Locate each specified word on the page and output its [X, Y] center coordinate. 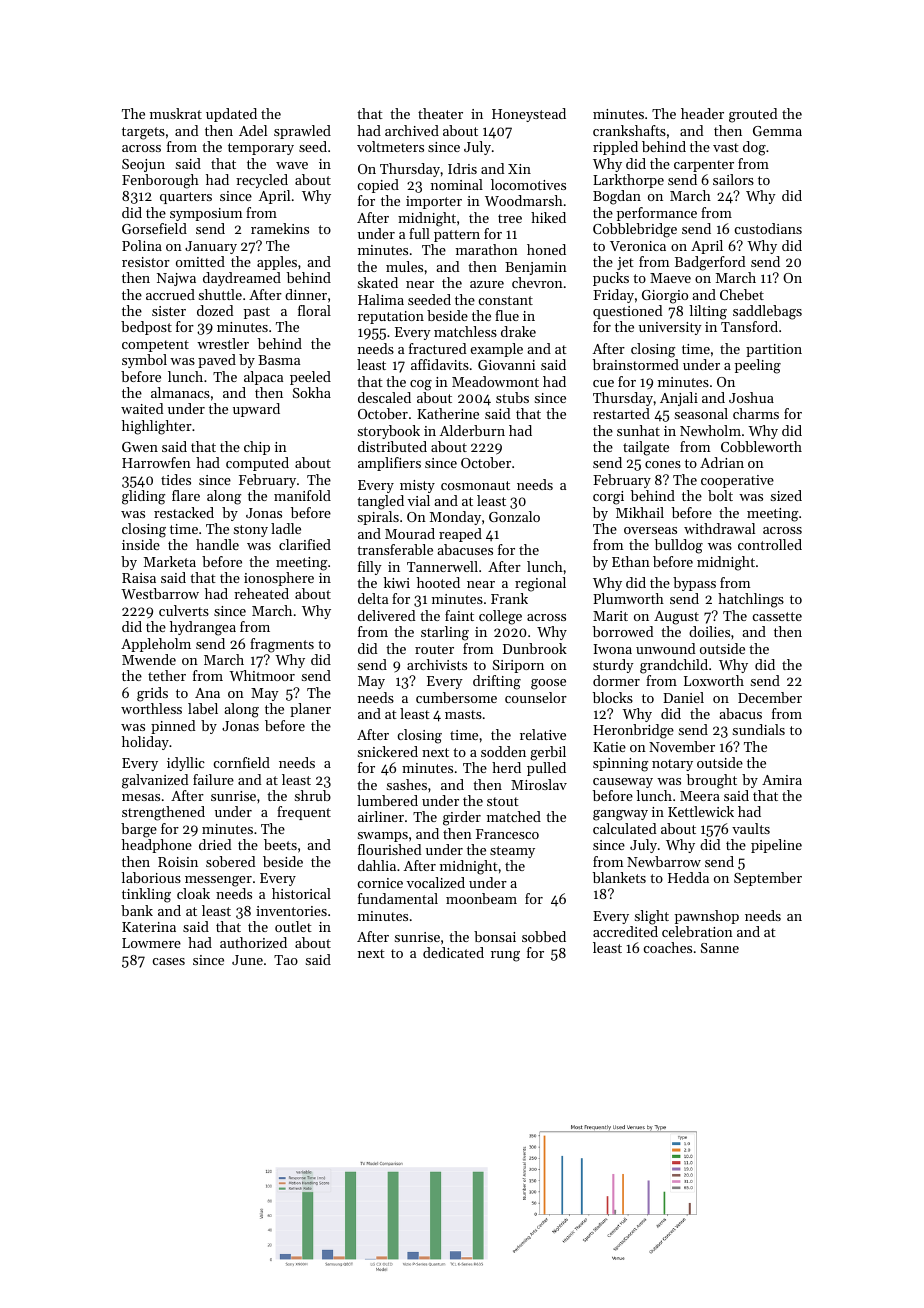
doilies [709, 631]
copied [378, 186]
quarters [186, 198]
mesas [141, 797]
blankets [619, 877]
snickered [388, 751]
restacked [184, 512]
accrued [170, 294]
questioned [628, 312]
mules [404, 266]
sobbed [544, 936]
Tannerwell [442, 566]
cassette [777, 616]
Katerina [149, 927]
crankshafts [629, 130]
